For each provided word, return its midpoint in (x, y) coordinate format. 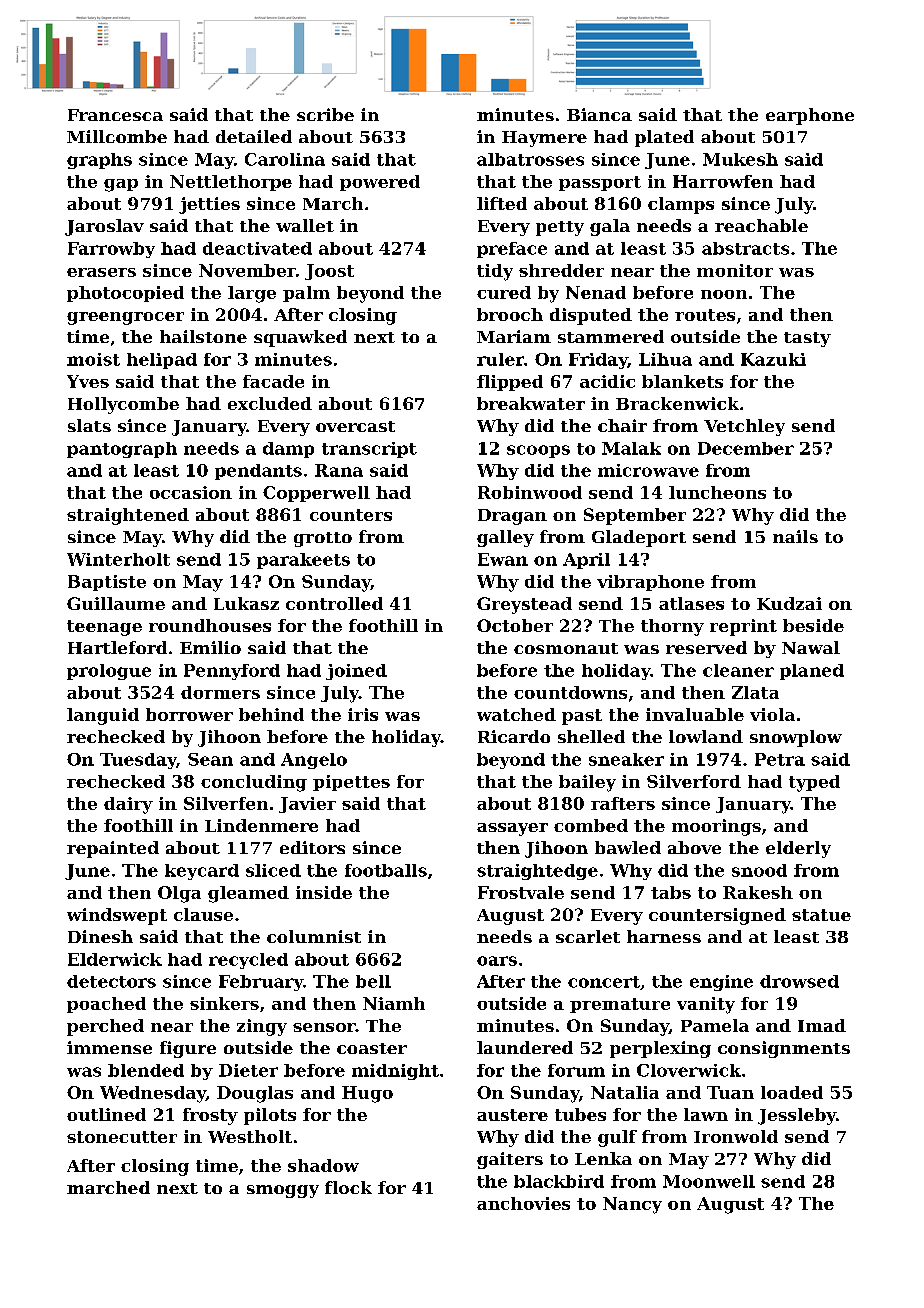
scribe (325, 114)
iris (363, 714)
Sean (210, 759)
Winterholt (118, 559)
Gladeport (639, 538)
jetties (209, 205)
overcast (355, 426)
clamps (681, 205)
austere (512, 1115)
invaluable (695, 714)
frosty (210, 1116)
